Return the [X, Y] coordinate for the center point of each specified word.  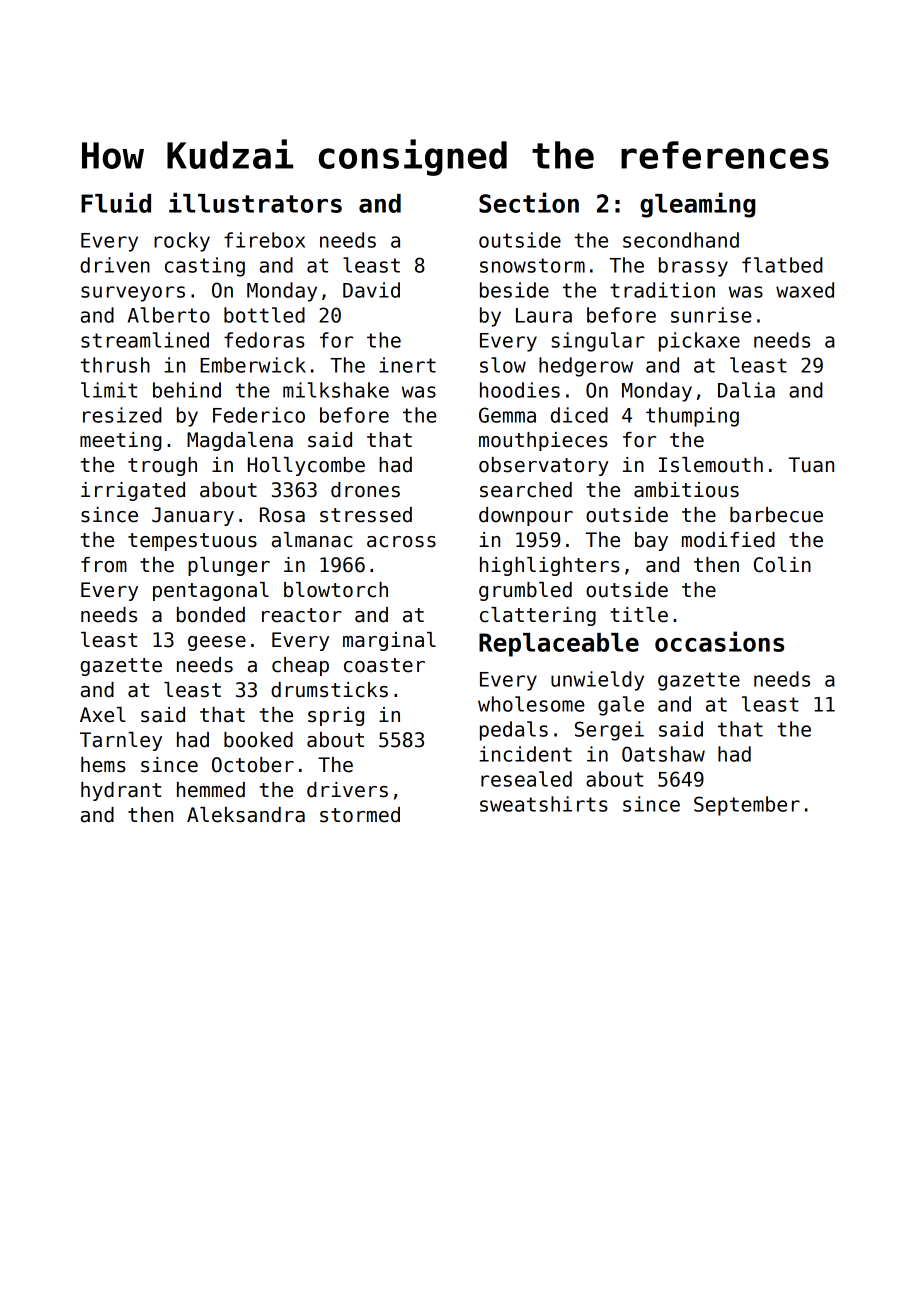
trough [162, 466]
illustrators [255, 202]
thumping [692, 417]
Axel [103, 715]
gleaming [697, 205]
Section [529, 202]
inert [407, 365]
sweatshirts [544, 804]
